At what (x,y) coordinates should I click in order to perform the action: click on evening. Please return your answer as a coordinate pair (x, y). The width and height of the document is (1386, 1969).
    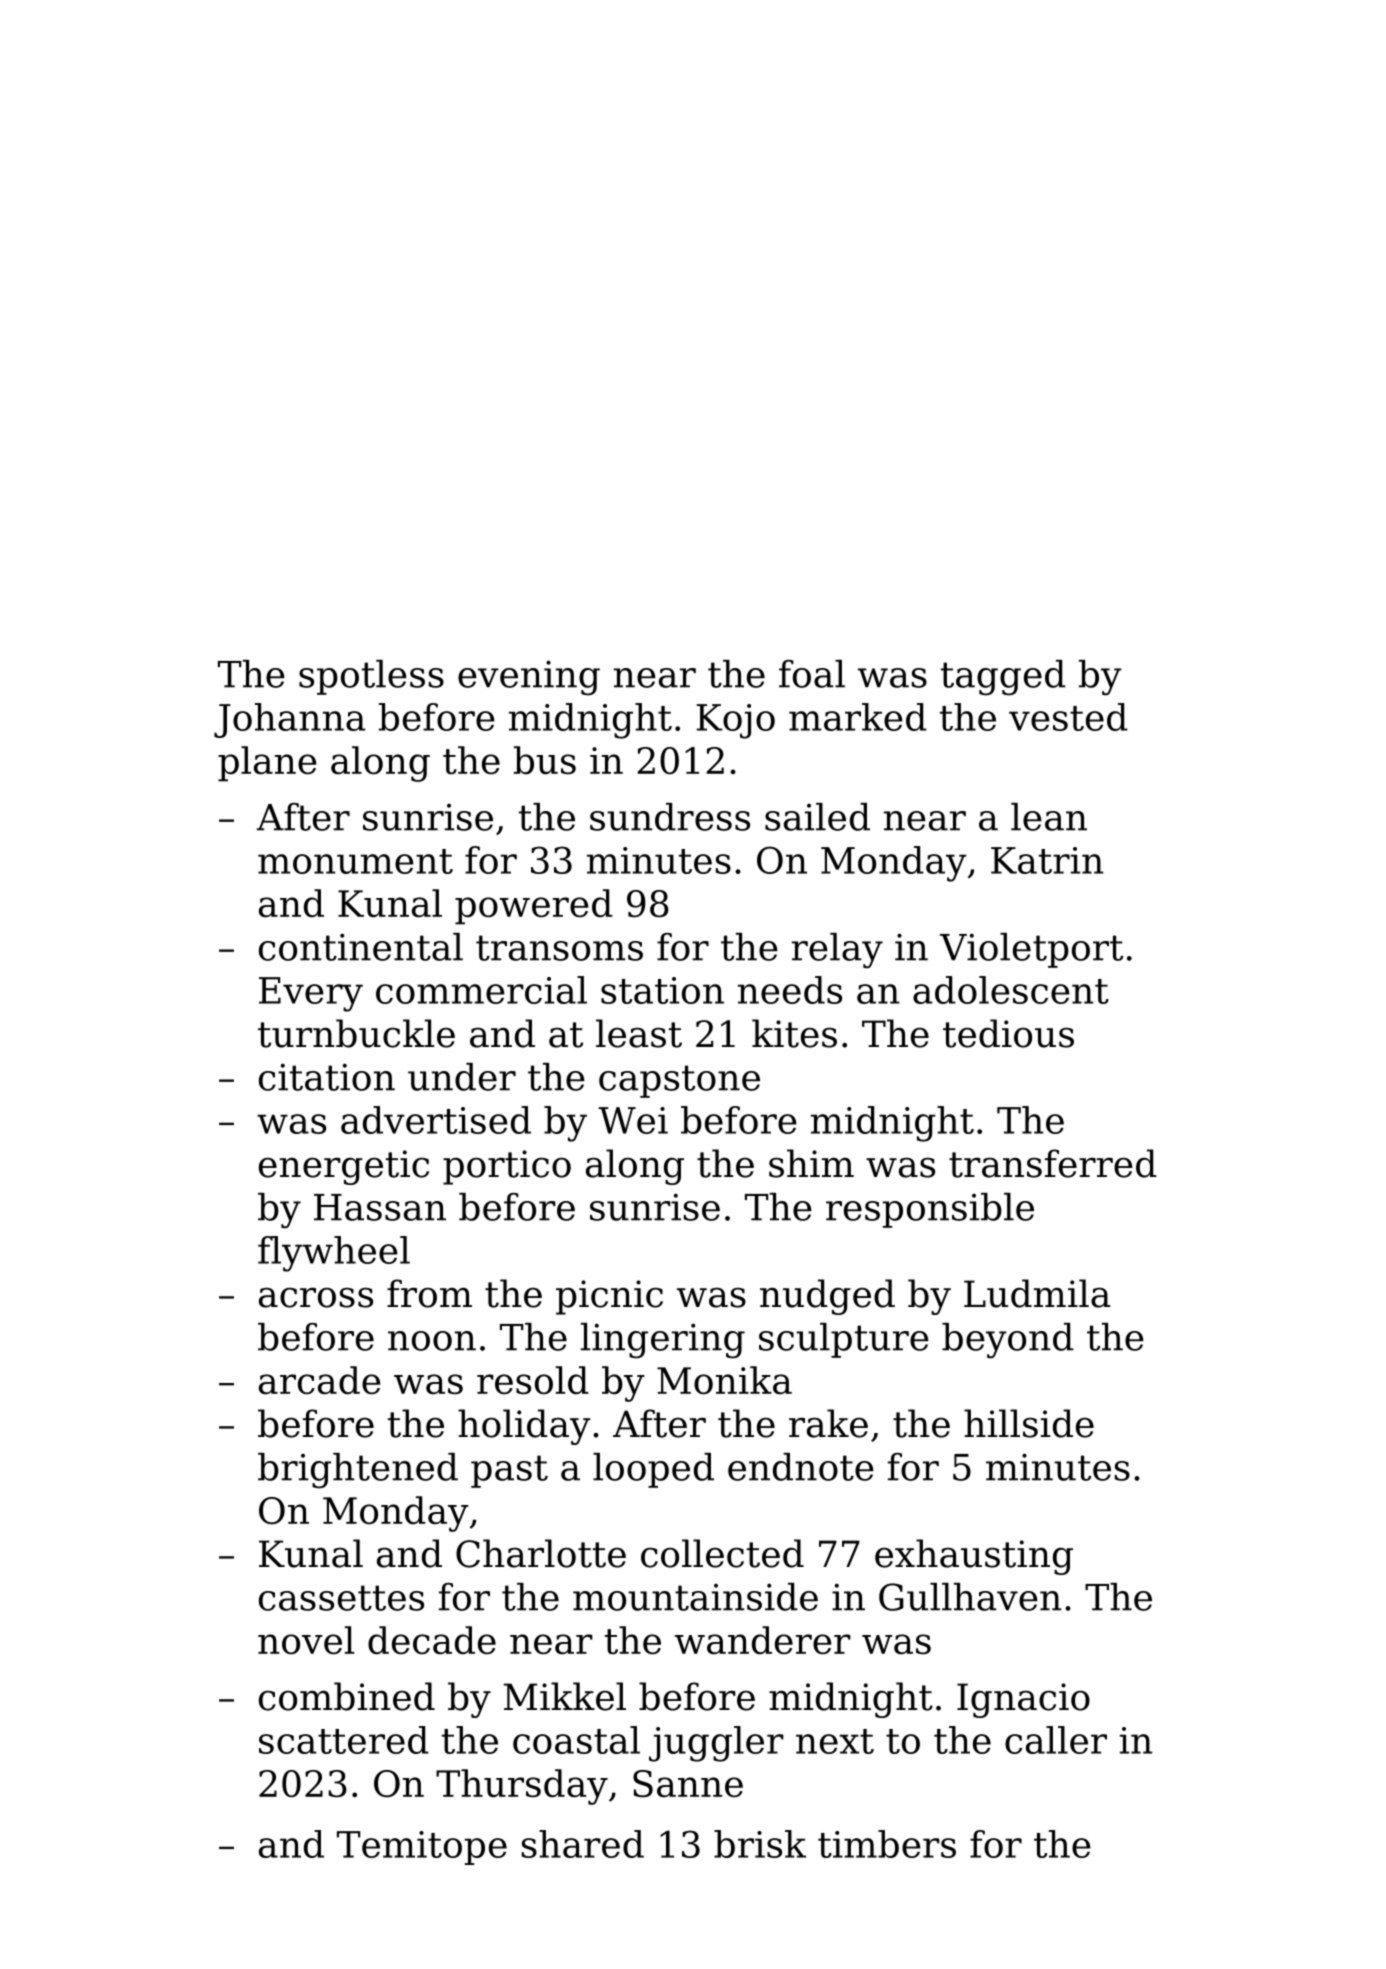
    Looking at the image, I should click on (529, 678).
